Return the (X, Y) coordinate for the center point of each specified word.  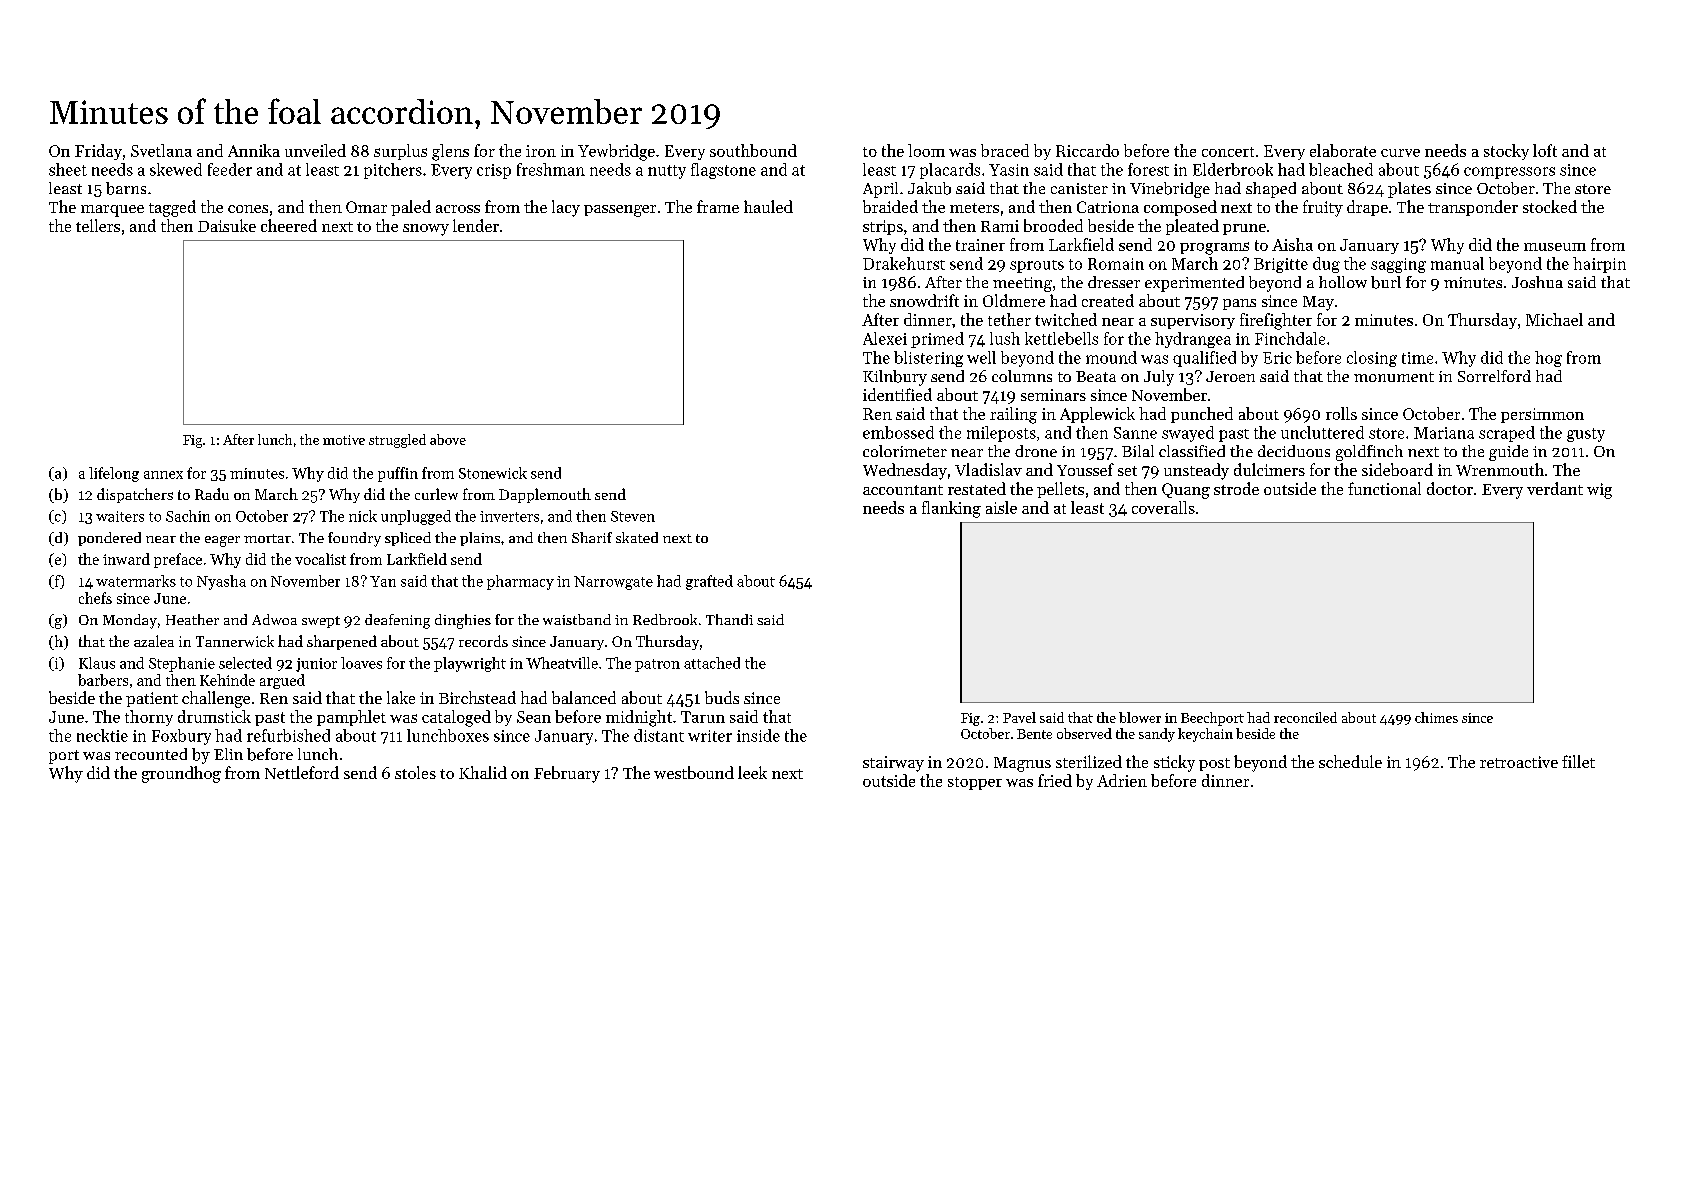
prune (1244, 229)
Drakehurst (904, 263)
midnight (639, 718)
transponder (1473, 208)
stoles (415, 772)
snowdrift (924, 300)
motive (344, 440)
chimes (1436, 717)
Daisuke (227, 225)
